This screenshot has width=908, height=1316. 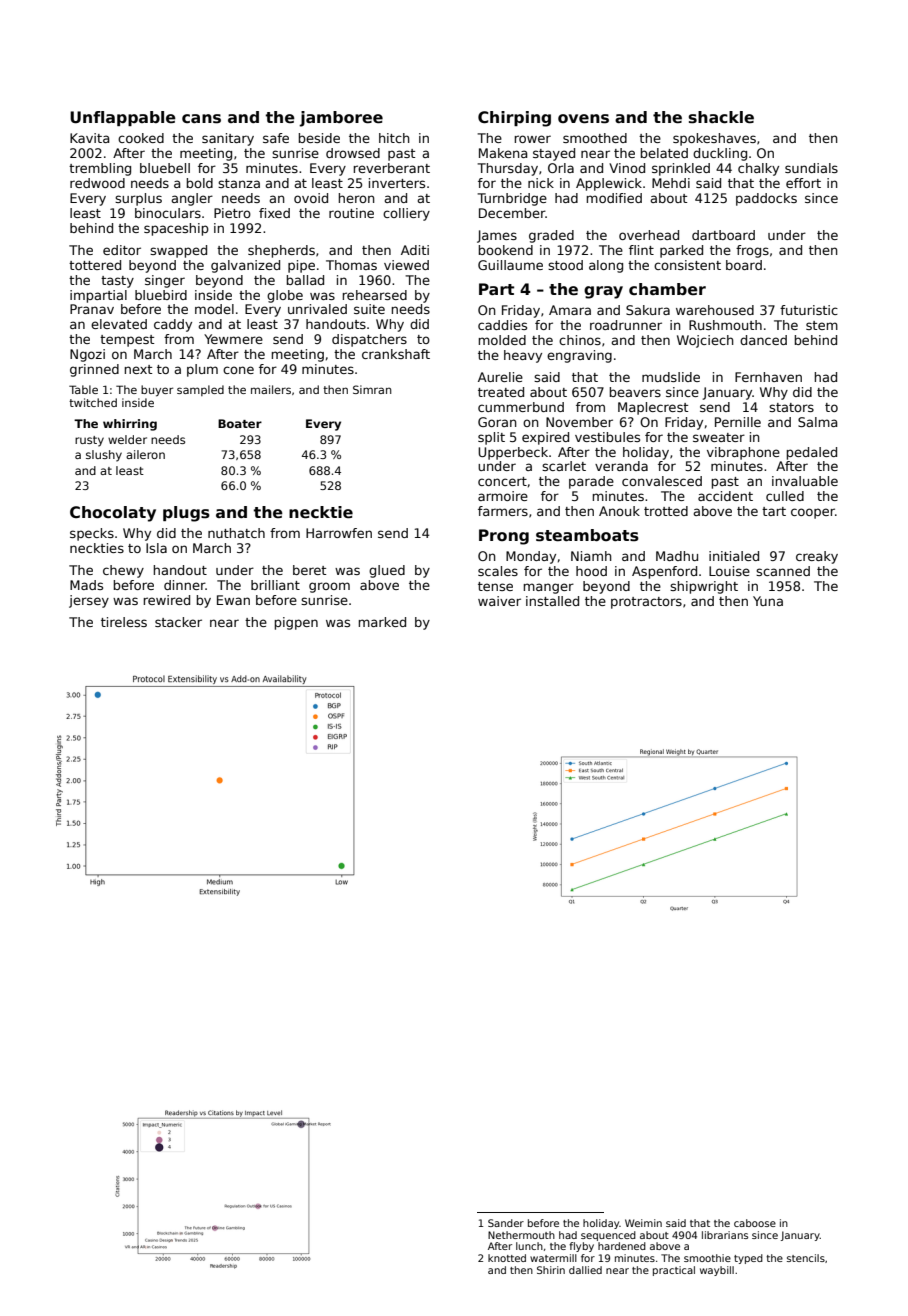 I want to click on singer, so click(x=165, y=281).
